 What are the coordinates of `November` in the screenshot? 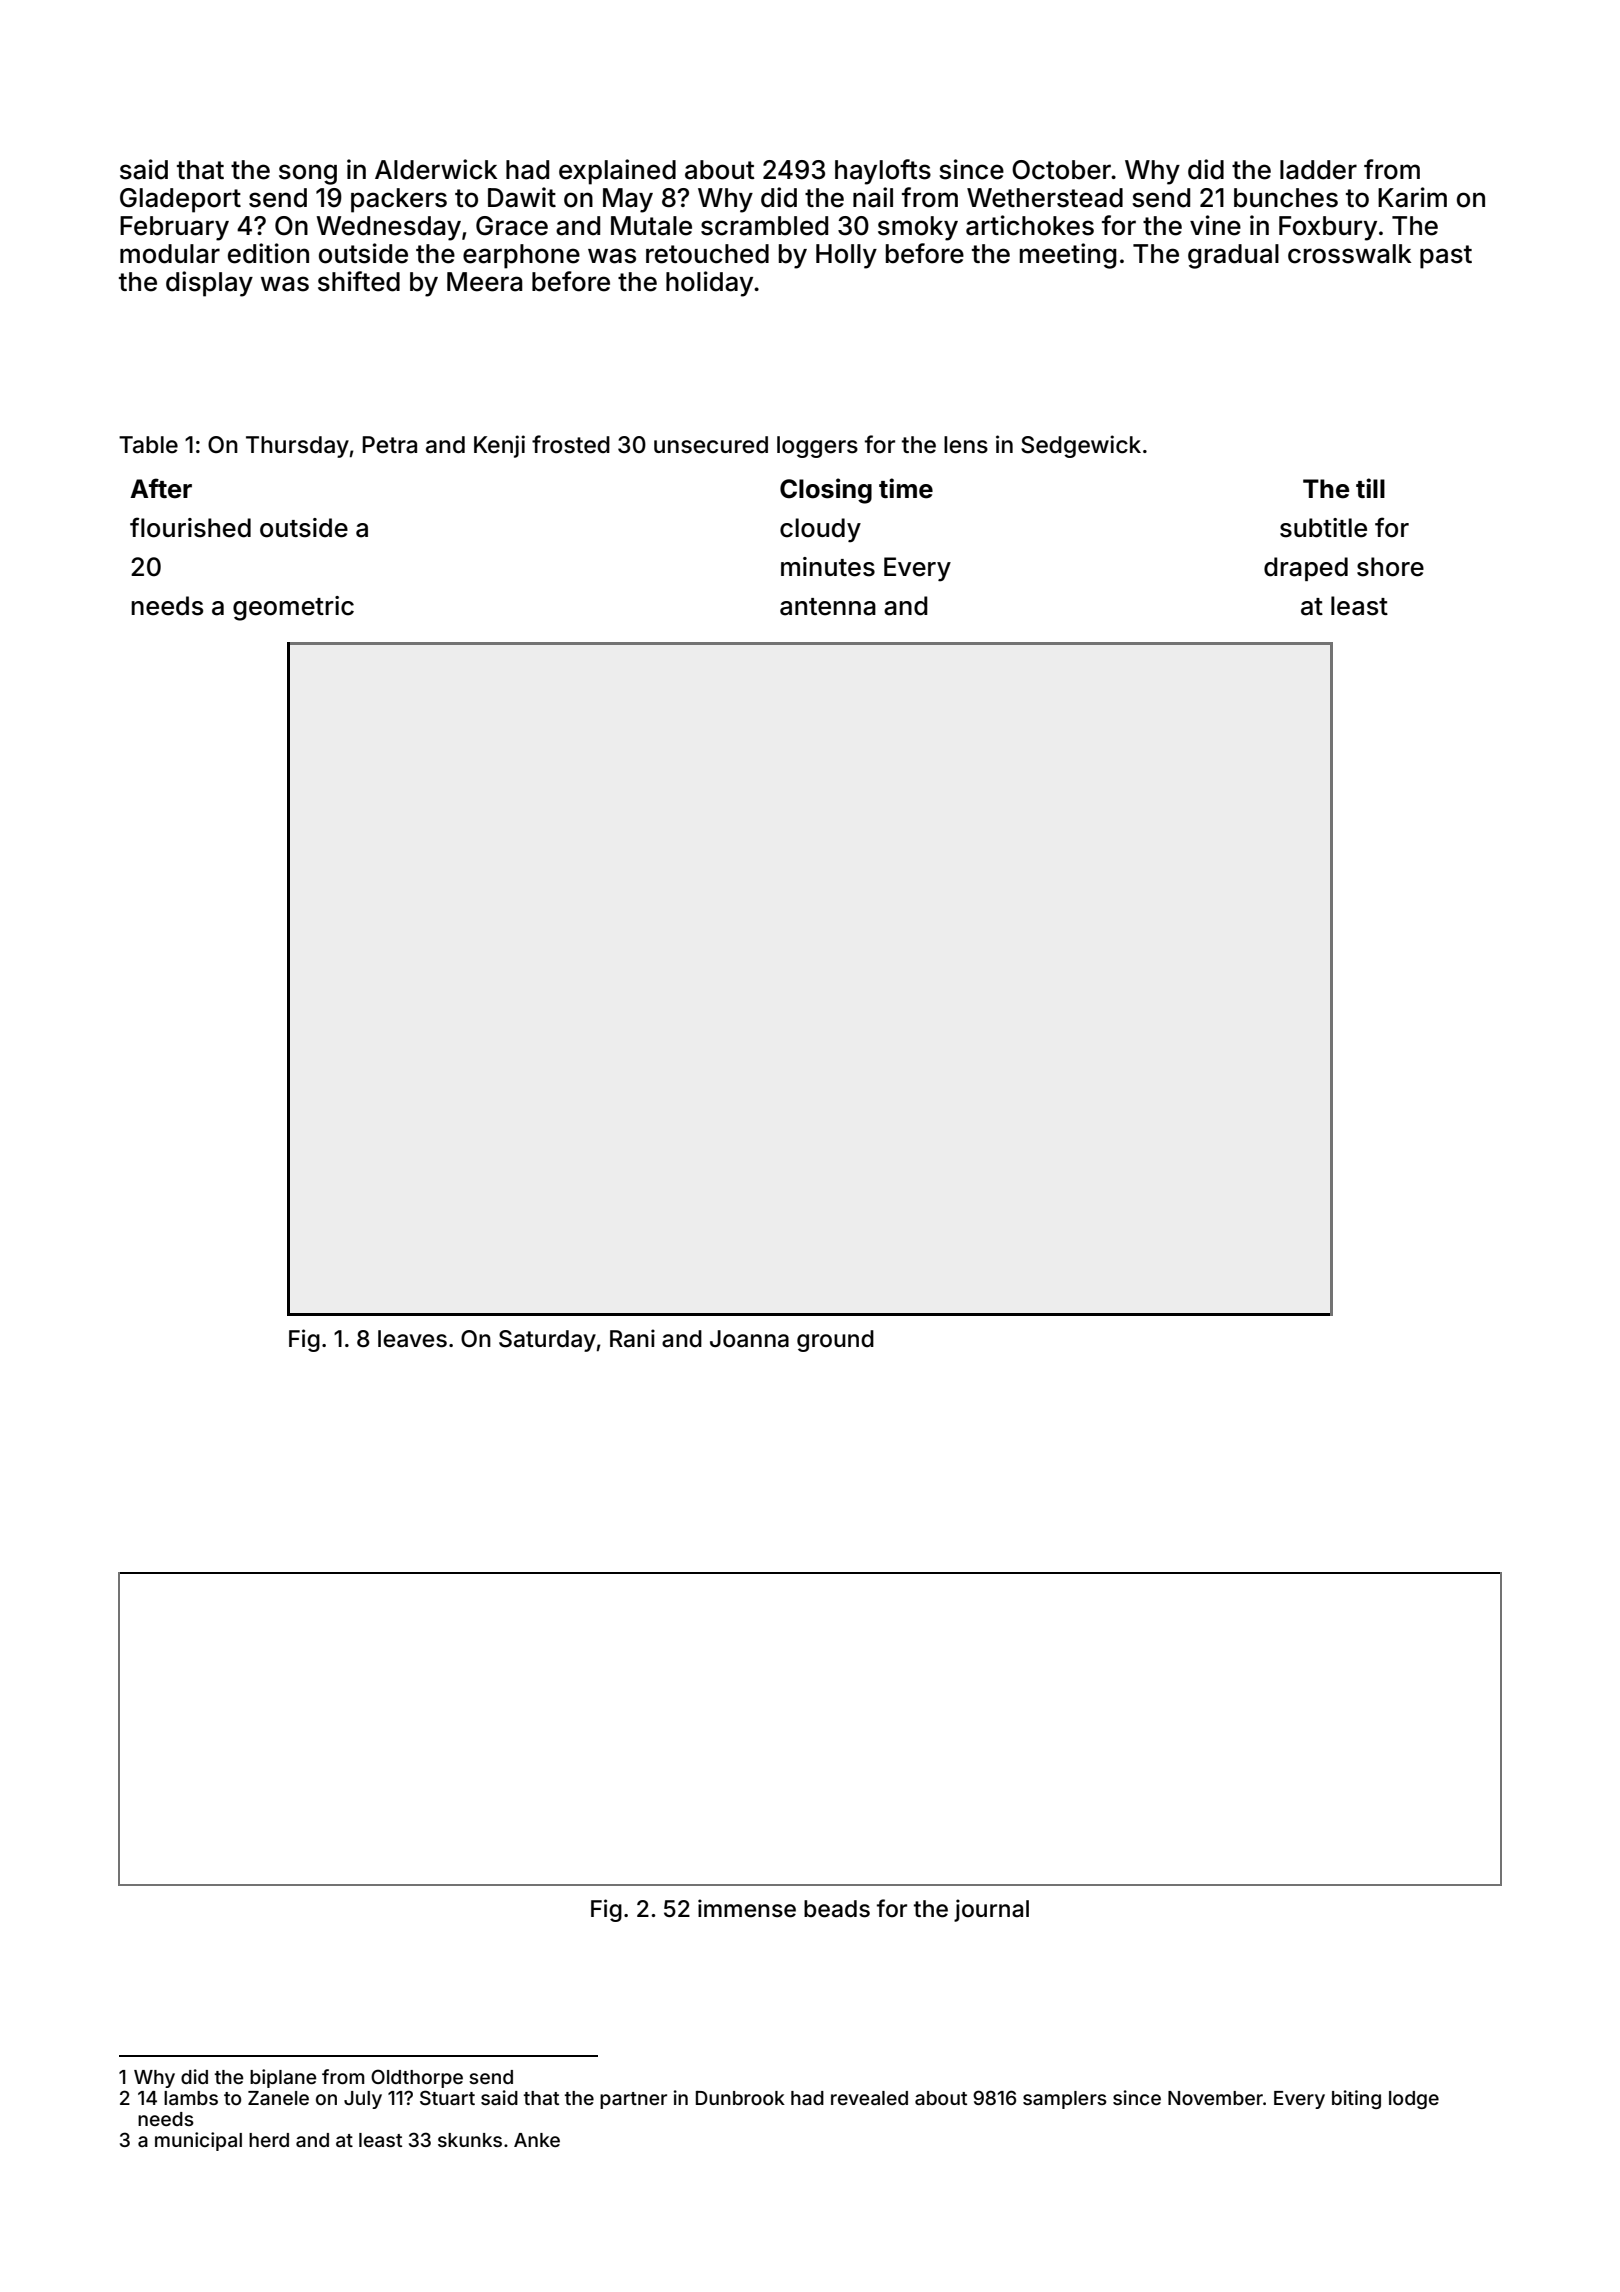 It's located at (1215, 2098).
